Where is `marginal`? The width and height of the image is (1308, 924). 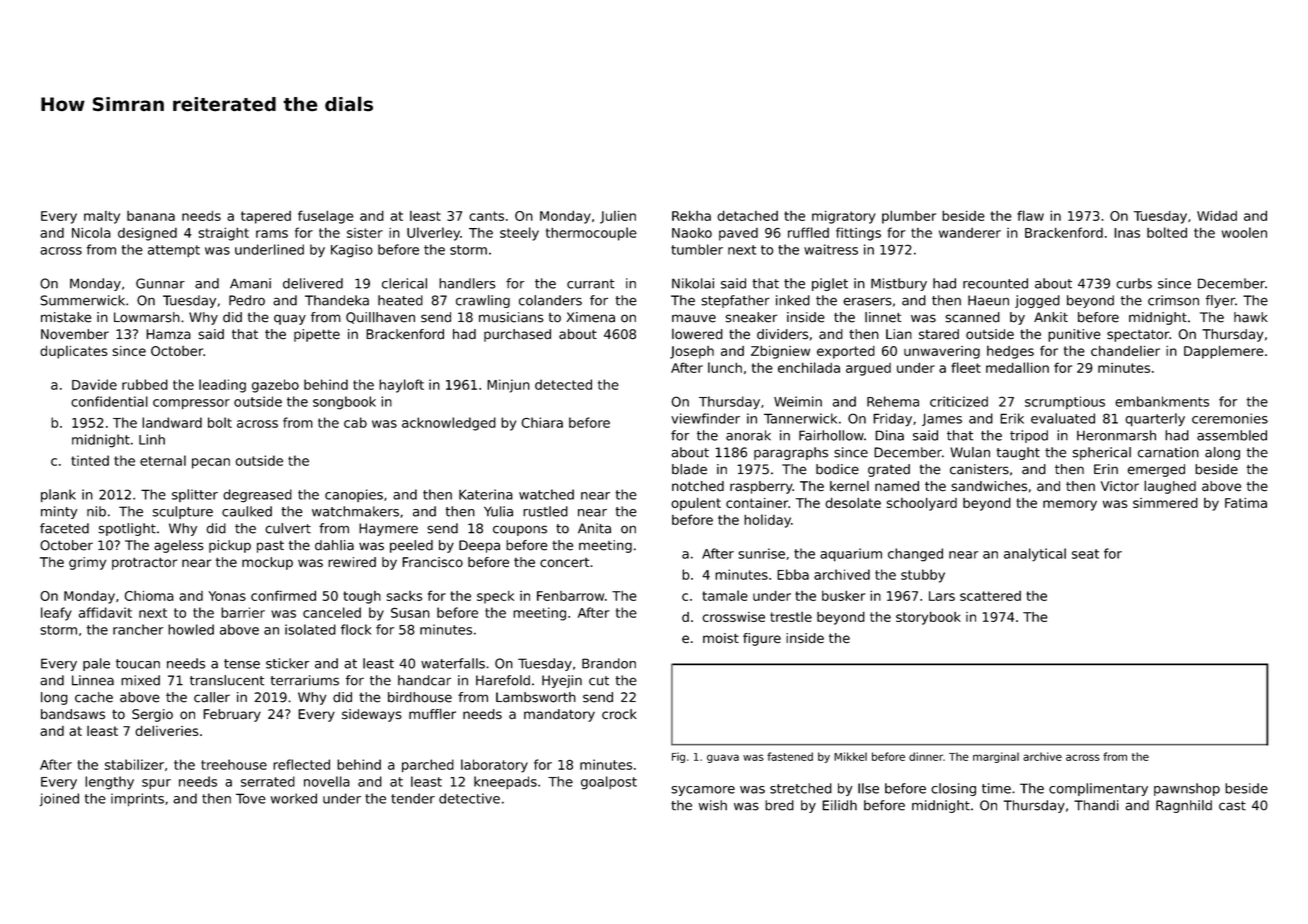
marginal is located at coordinates (996, 757).
